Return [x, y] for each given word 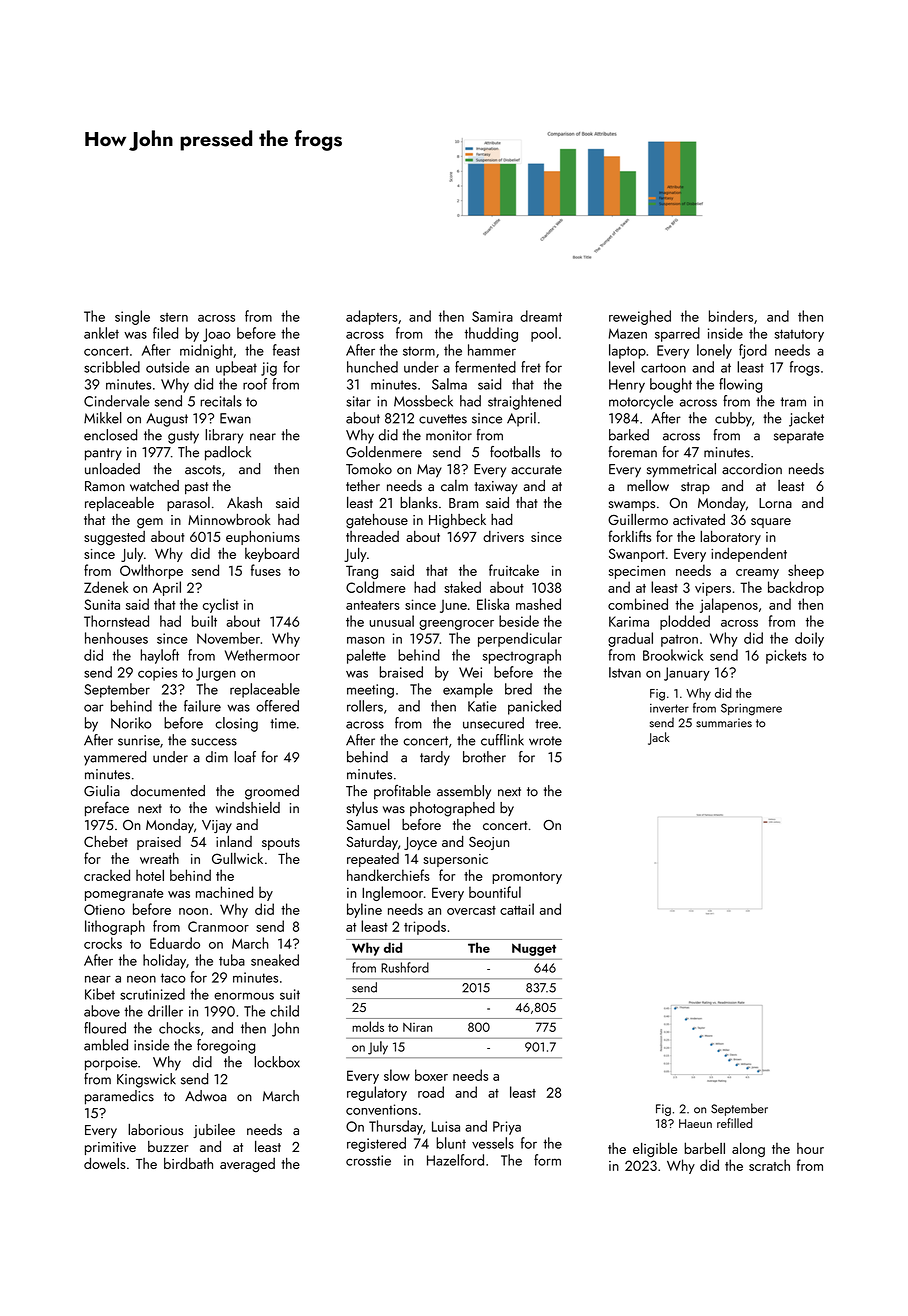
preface [107, 808]
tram [793, 402]
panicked [534, 707]
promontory [527, 878]
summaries [724, 723]
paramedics [119, 1097]
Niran [417, 1027]
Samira [492, 316]
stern [174, 317]
